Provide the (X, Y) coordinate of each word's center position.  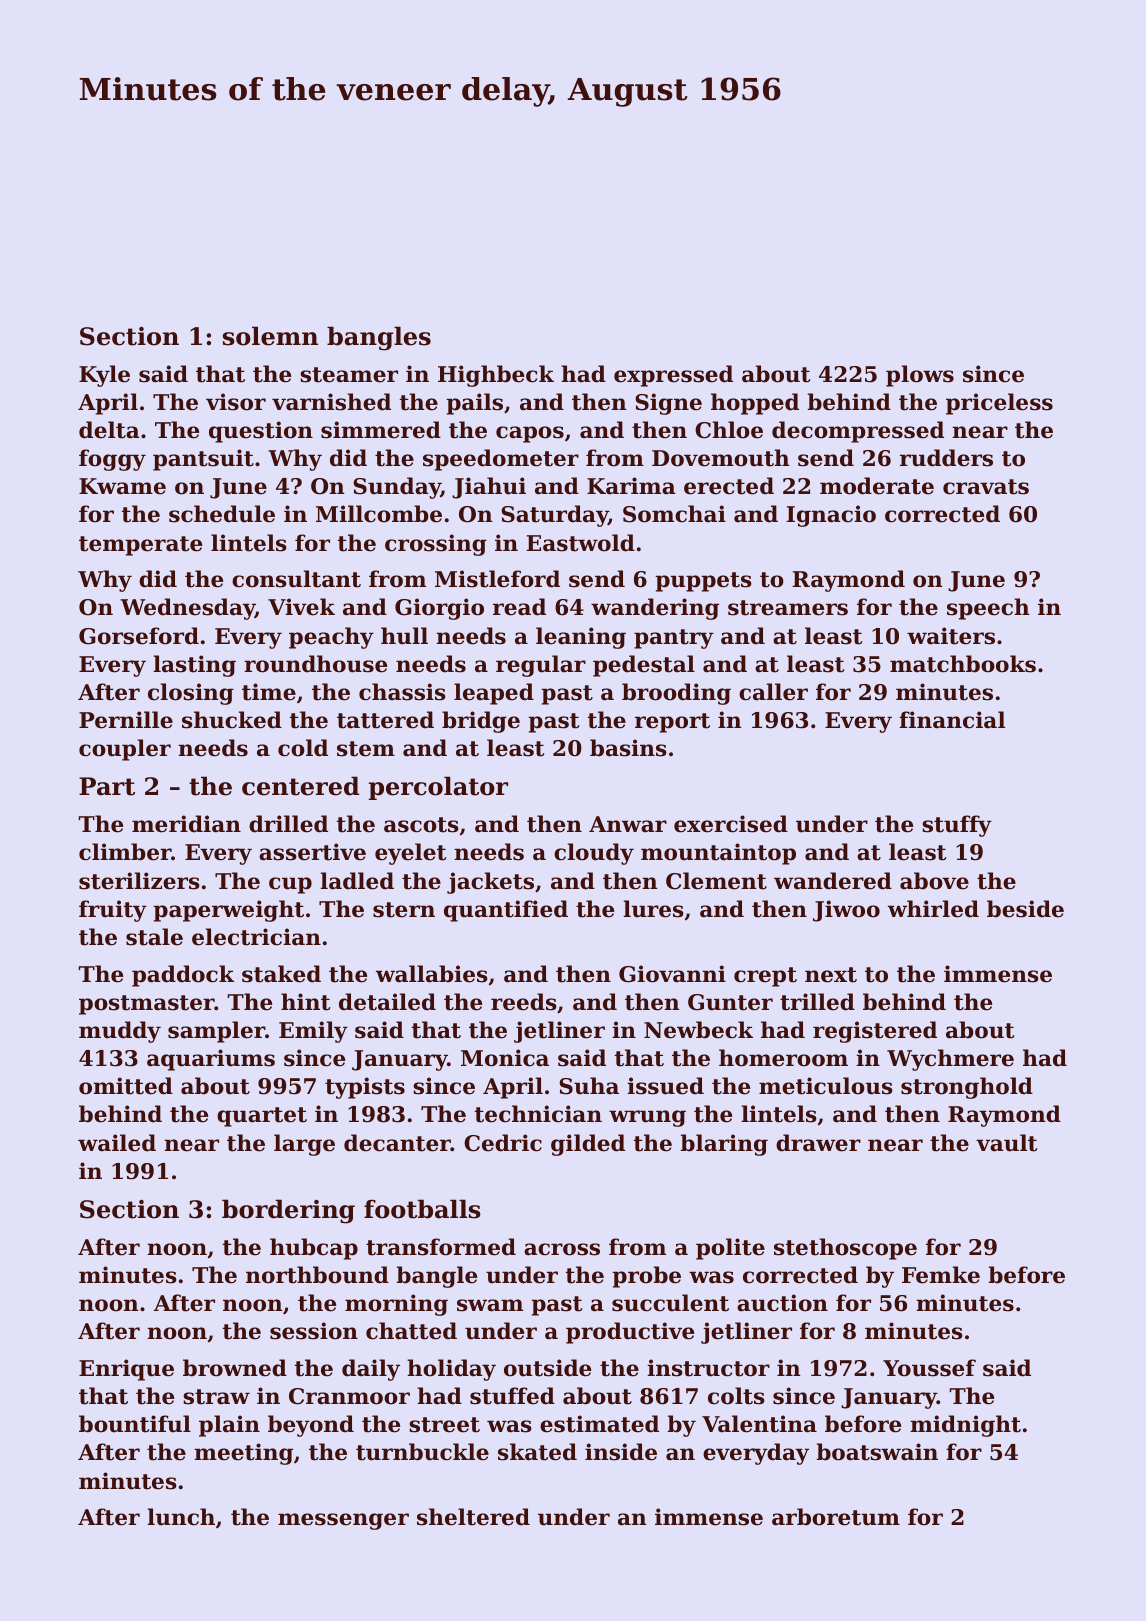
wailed (117, 1143)
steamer (349, 375)
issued (665, 1086)
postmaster (147, 1005)
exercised (731, 824)
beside (1025, 909)
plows (920, 376)
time (269, 692)
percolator (438, 788)
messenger (343, 1521)
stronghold (967, 1088)
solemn (270, 336)
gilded (588, 1145)
